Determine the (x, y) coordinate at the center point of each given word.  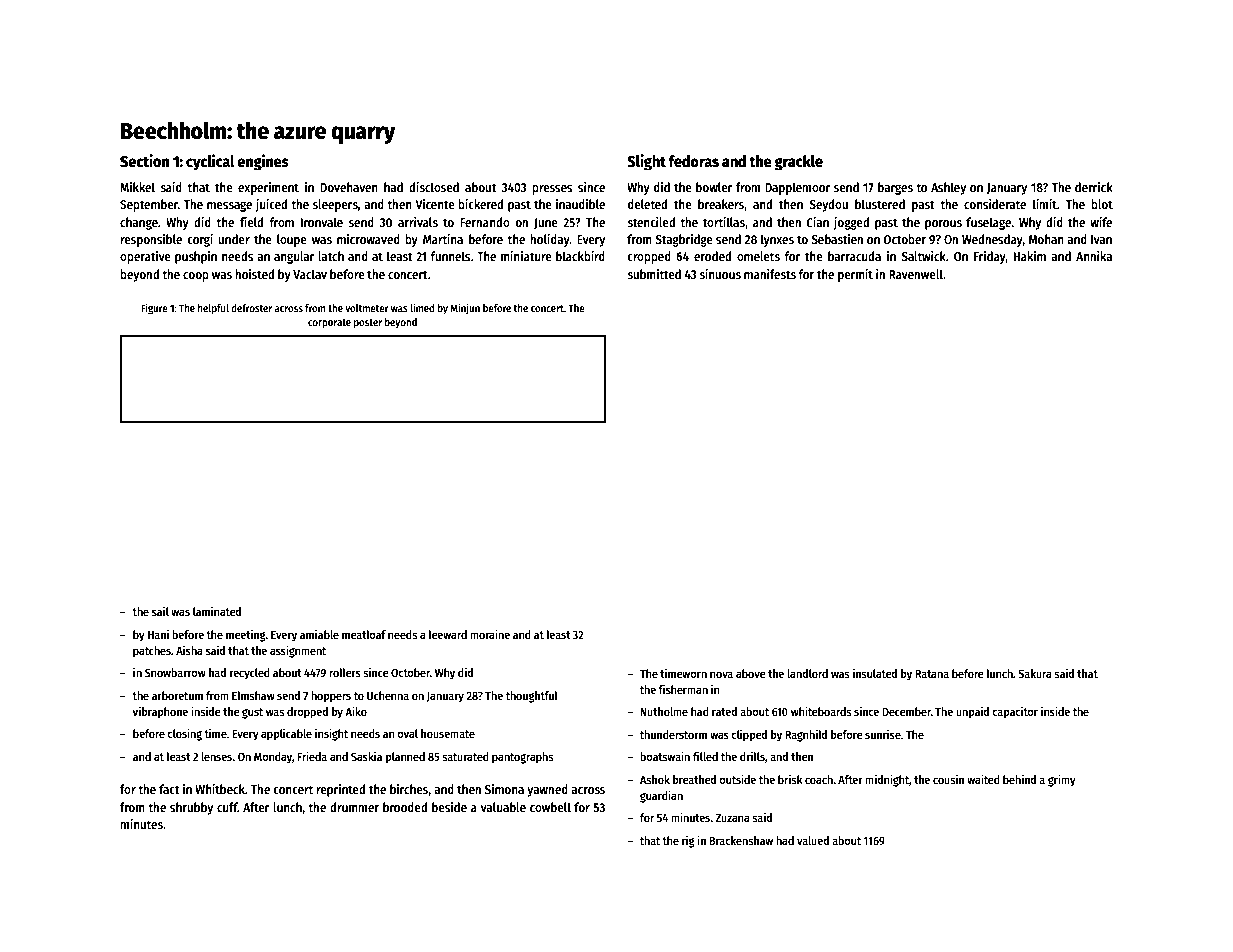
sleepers (335, 205)
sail (160, 611)
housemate (448, 733)
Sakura (1035, 673)
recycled (250, 674)
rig (688, 841)
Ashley (948, 188)
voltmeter (367, 308)
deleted (647, 204)
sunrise (883, 734)
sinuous (720, 274)
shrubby (191, 808)
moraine (490, 634)
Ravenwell (916, 274)
